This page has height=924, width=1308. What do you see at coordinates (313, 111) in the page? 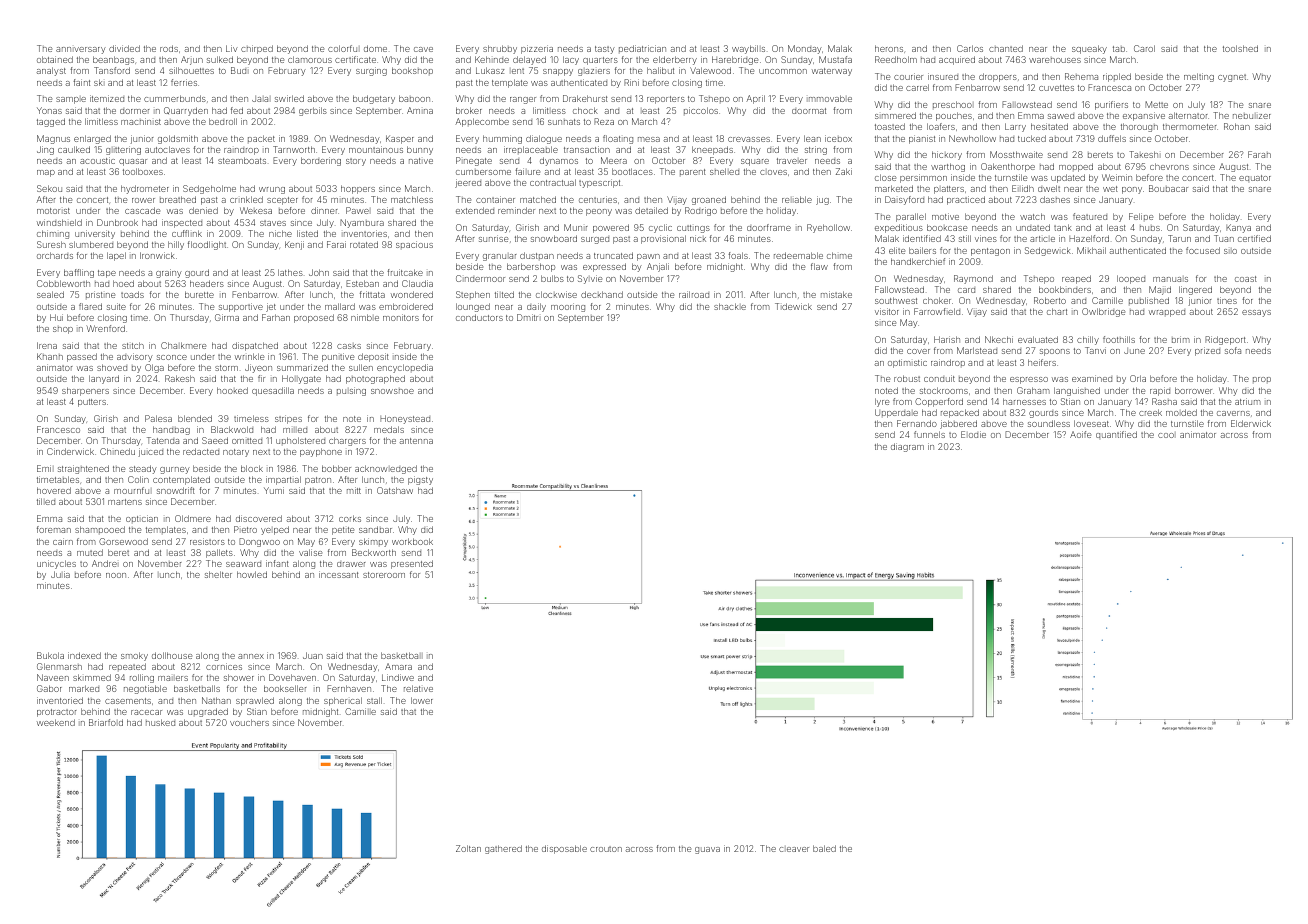
I see `gerbils` at bounding box center [313, 111].
